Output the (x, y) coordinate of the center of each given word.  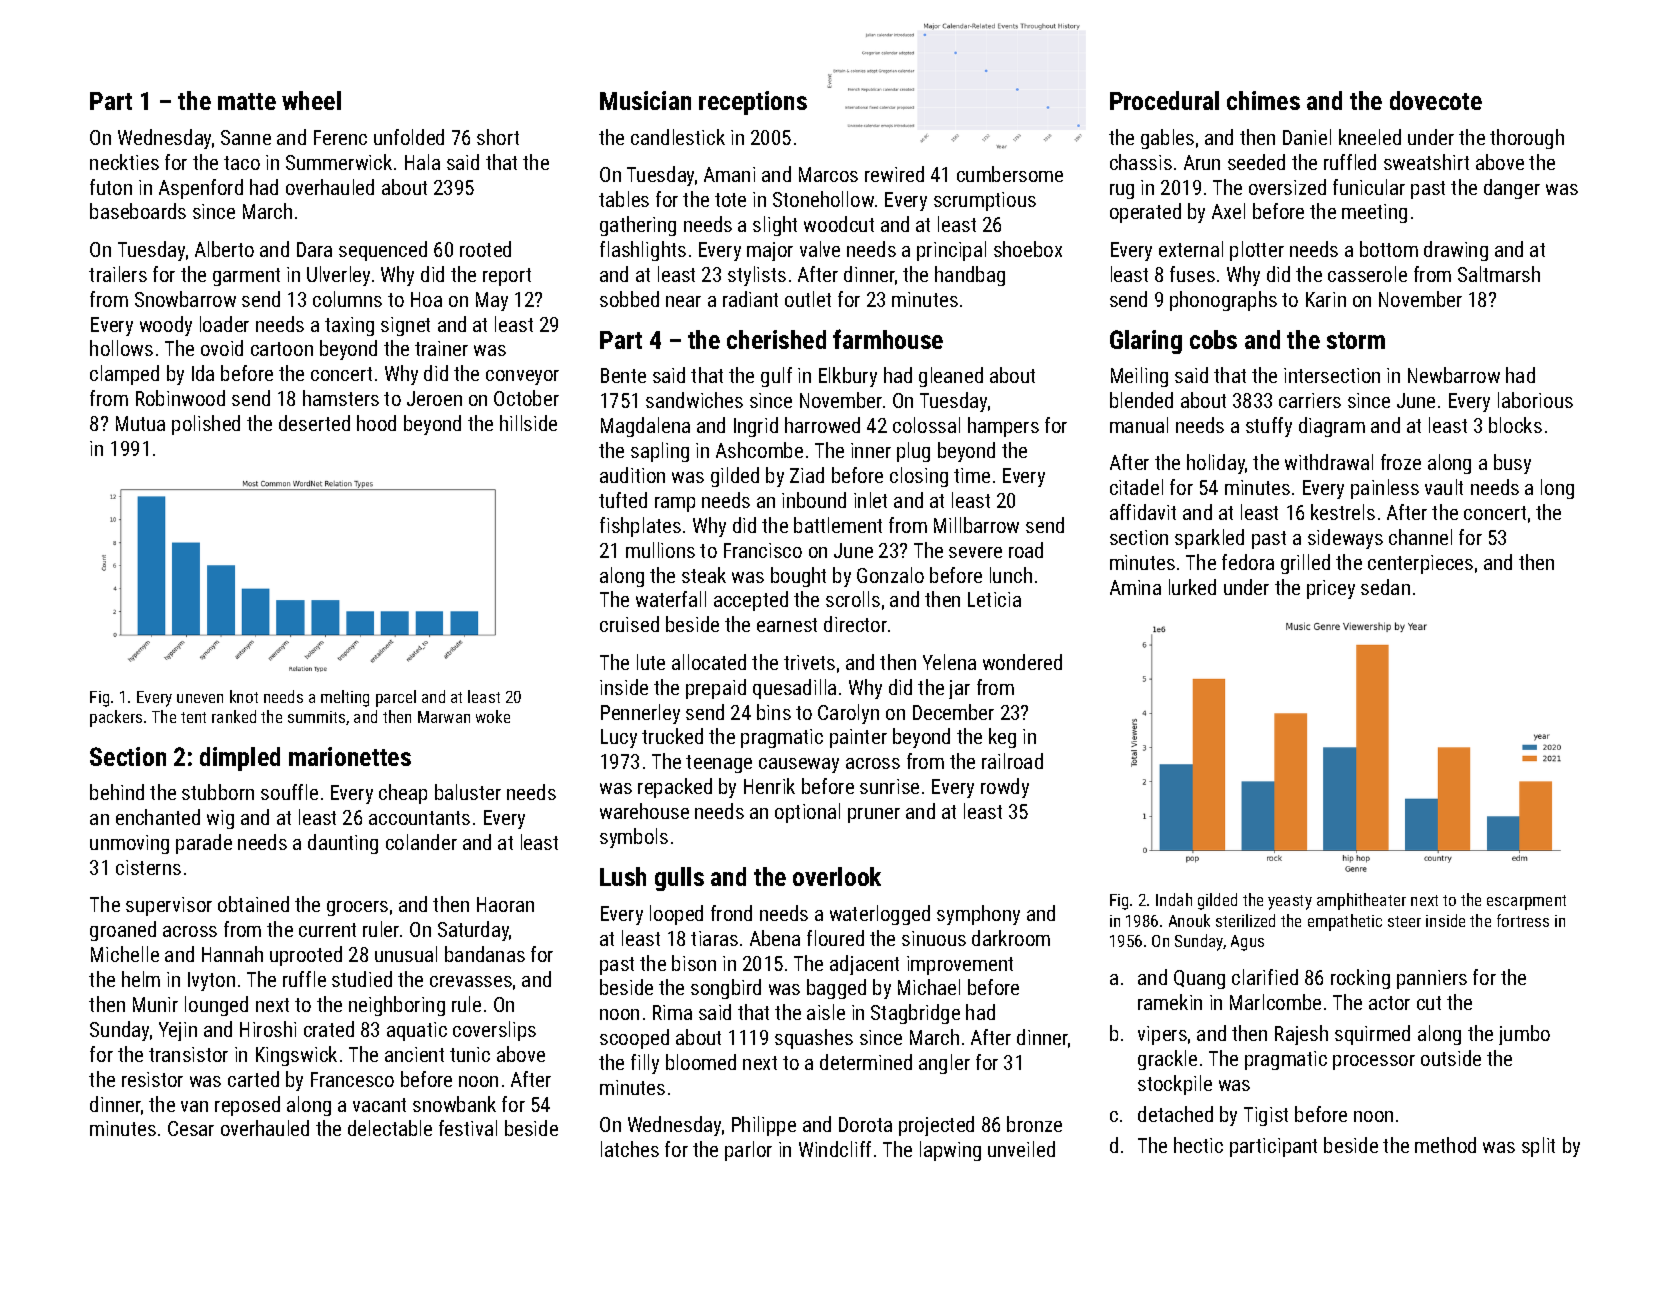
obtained (253, 904)
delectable (390, 1128)
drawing (1456, 251)
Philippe (764, 1126)
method (1445, 1145)
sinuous (934, 938)
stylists (757, 276)
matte (247, 101)
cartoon (282, 349)
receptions (753, 103)
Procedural (1164, 100)
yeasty (1290, 902)
